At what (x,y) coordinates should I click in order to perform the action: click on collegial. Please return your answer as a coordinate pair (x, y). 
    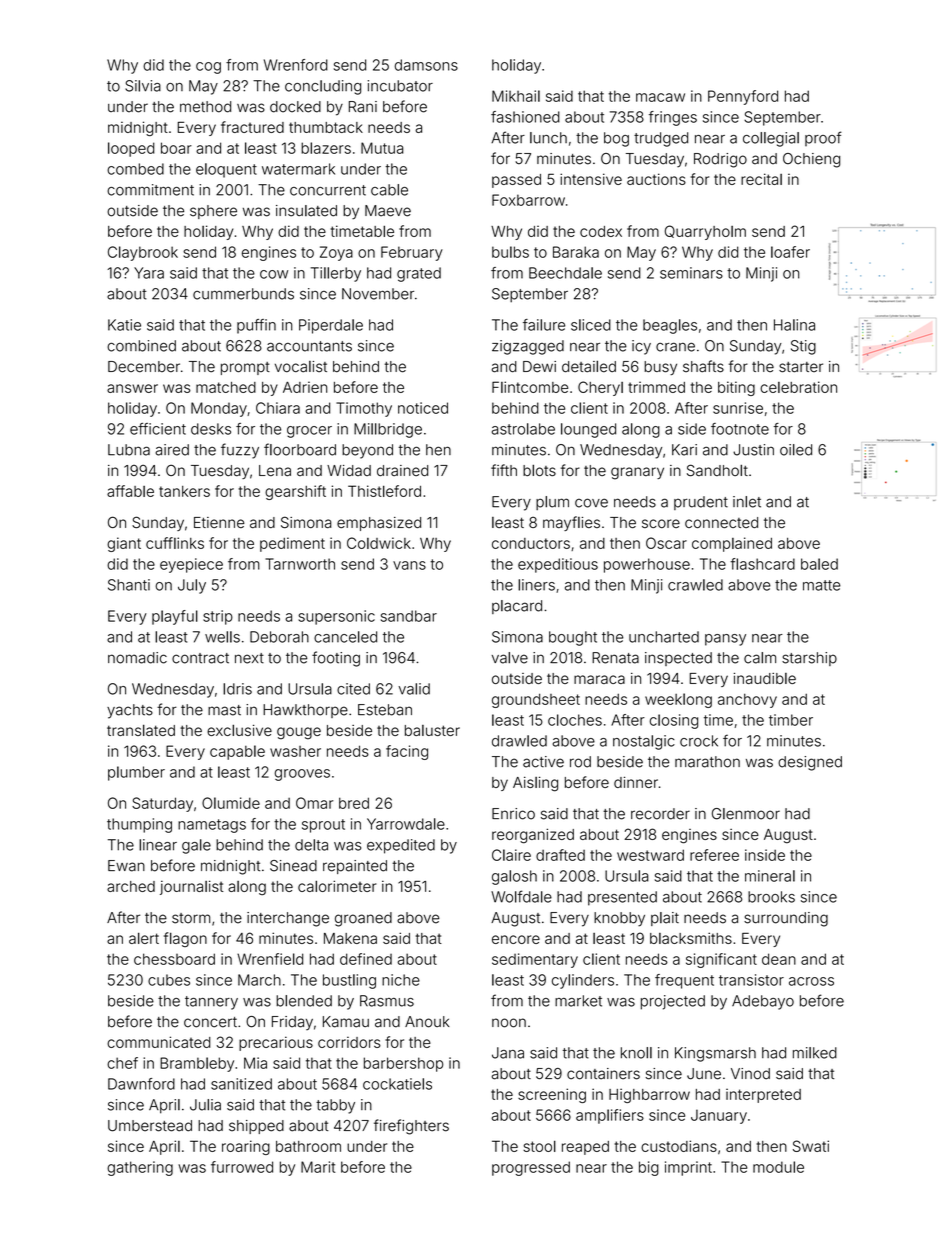
    Looking at the image, I should click on (771, 139).
